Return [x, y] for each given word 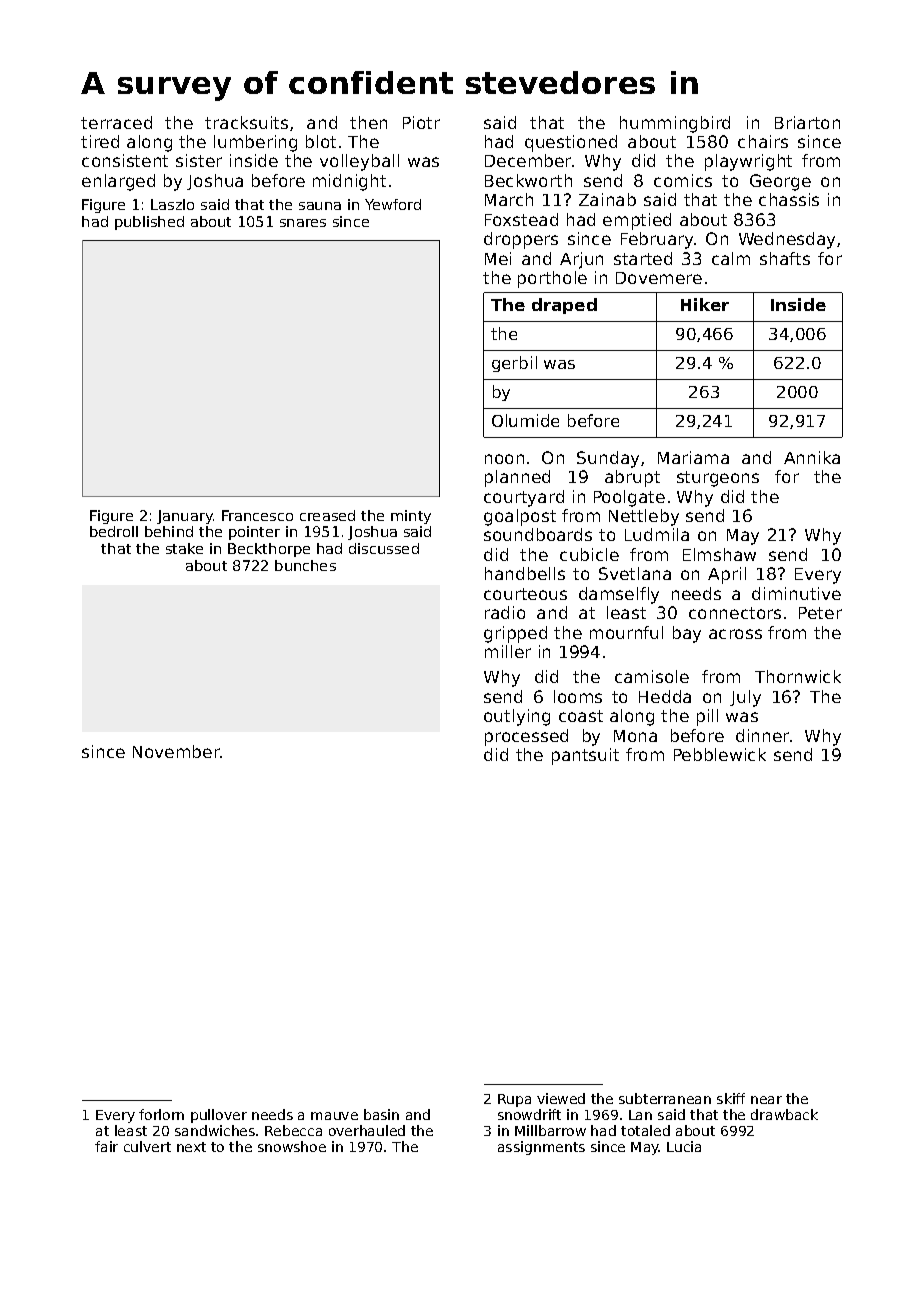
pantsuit [585, 756]
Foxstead [521, 219]
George [780, 182]
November [176, 751]
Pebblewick [720, 754]
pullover [219, 1116]
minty [411, 517]
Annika [812, 457]
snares [303, 223]
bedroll [114, 531]
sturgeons [718, 479]
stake [184, 548]
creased [327, 515]
